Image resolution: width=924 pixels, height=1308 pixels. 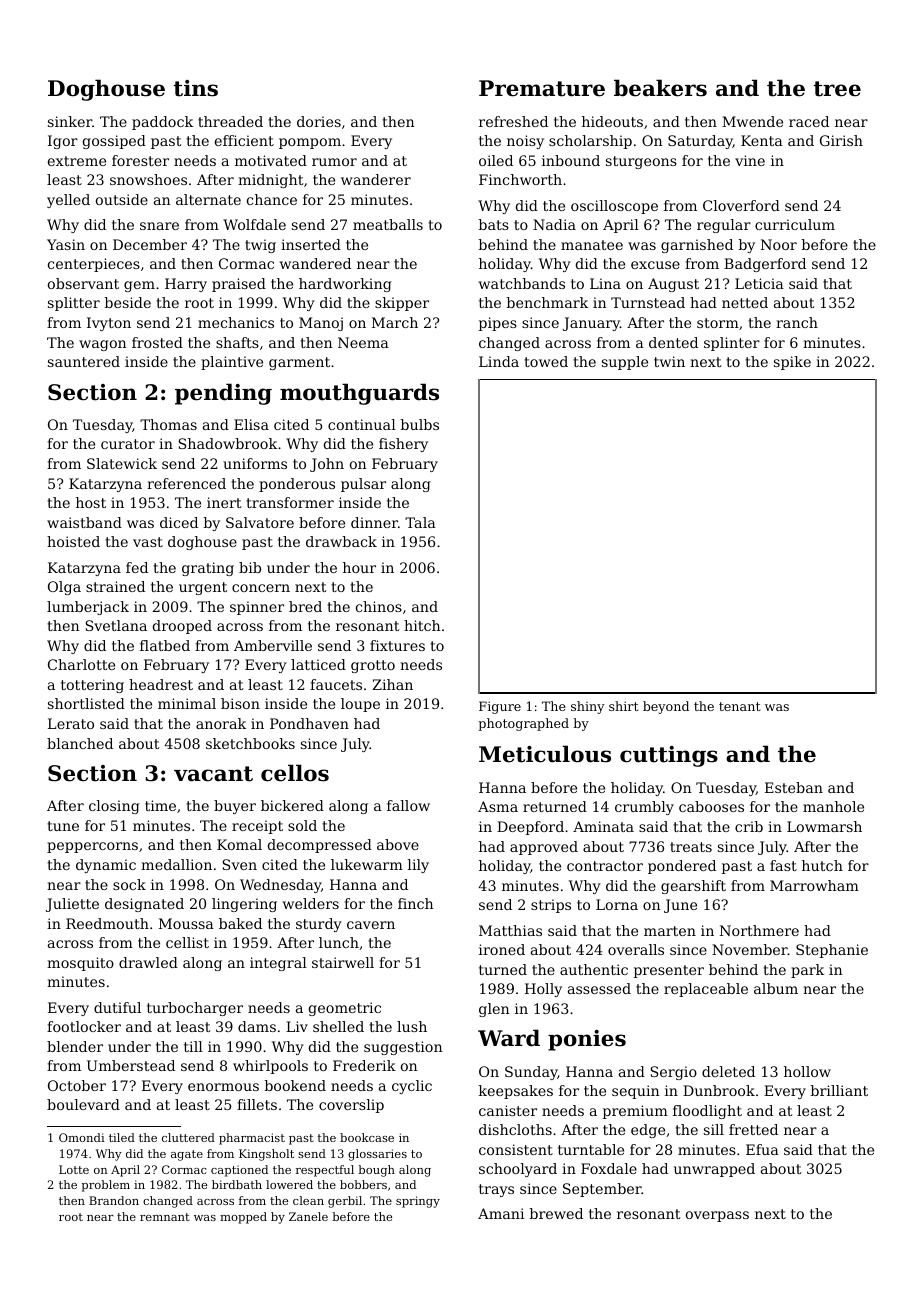 What do you see at coordinates (752, 121) in the screenshot?
I see `Mwende` at bounding box center [752, 121].
